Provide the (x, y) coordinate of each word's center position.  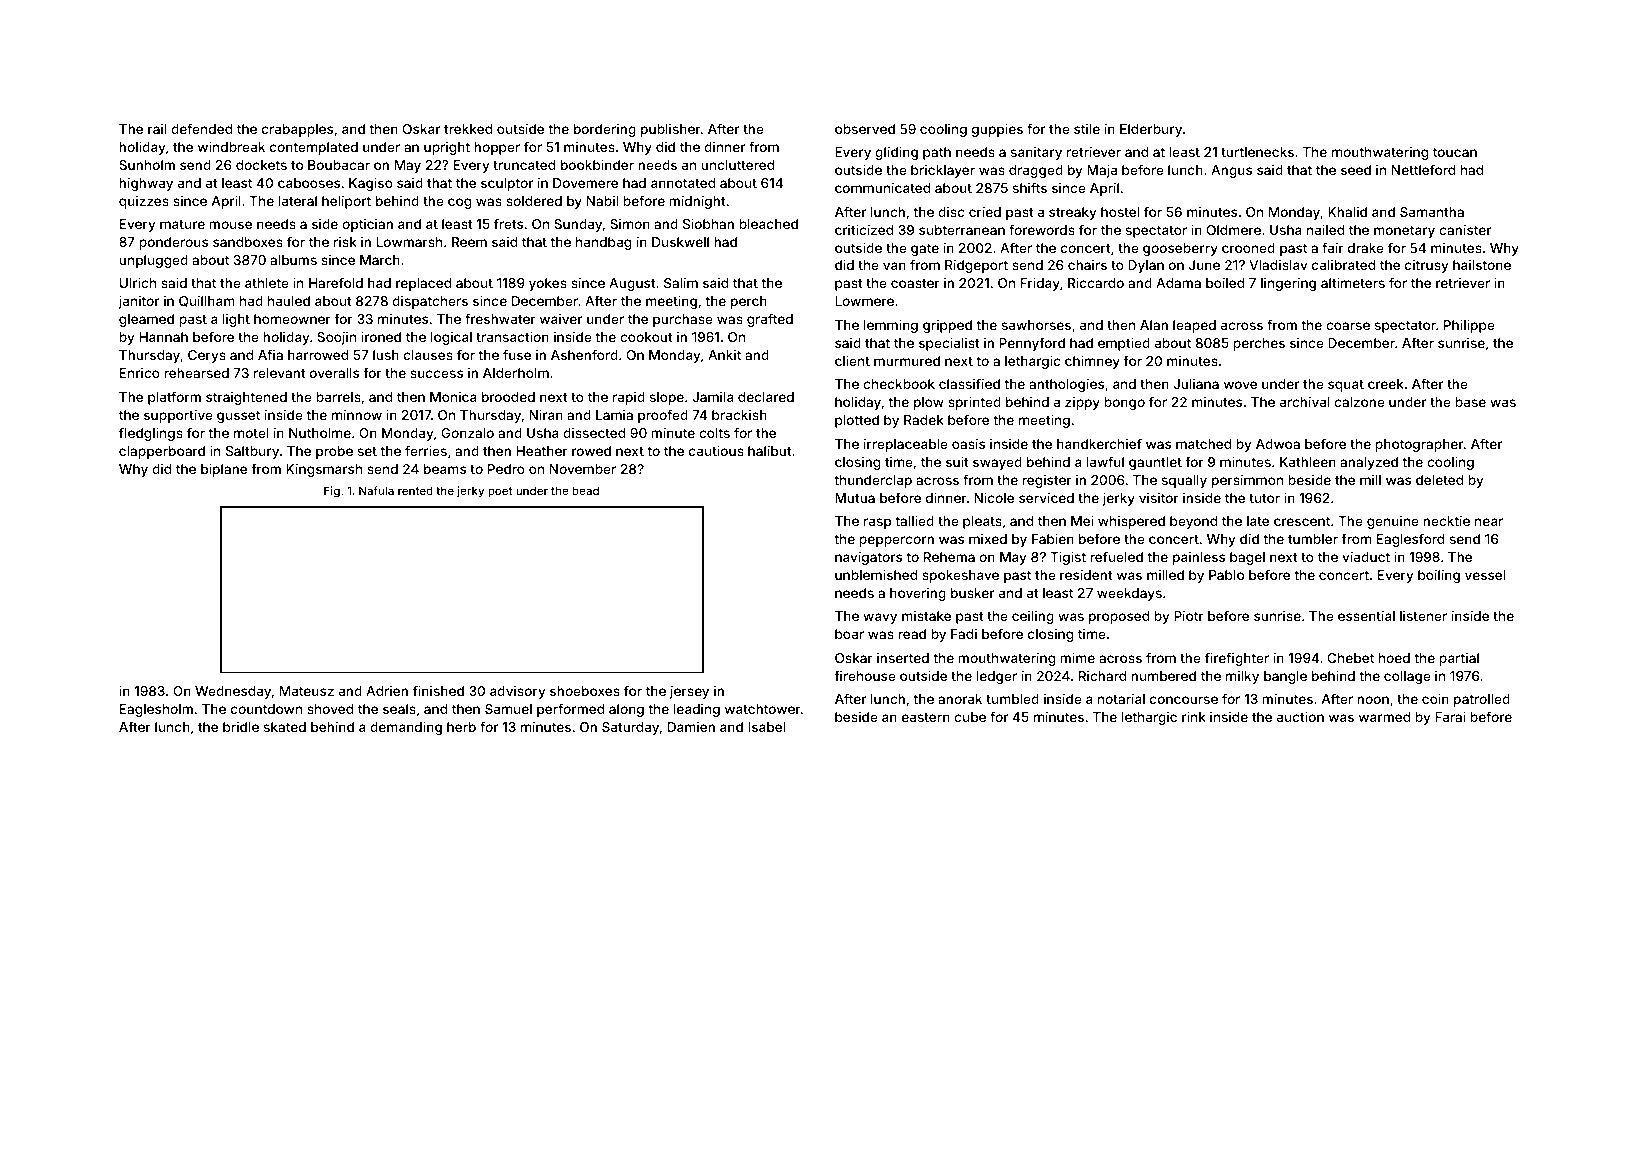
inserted (903, 658)
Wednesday (233, 692)
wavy (880, 618)
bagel (1247, 558)
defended (201, 128)
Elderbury (1151, 130)
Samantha (1432, 212)
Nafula (376, 490)
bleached (768, 224)
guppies (997, 130)
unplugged (153, 261)
